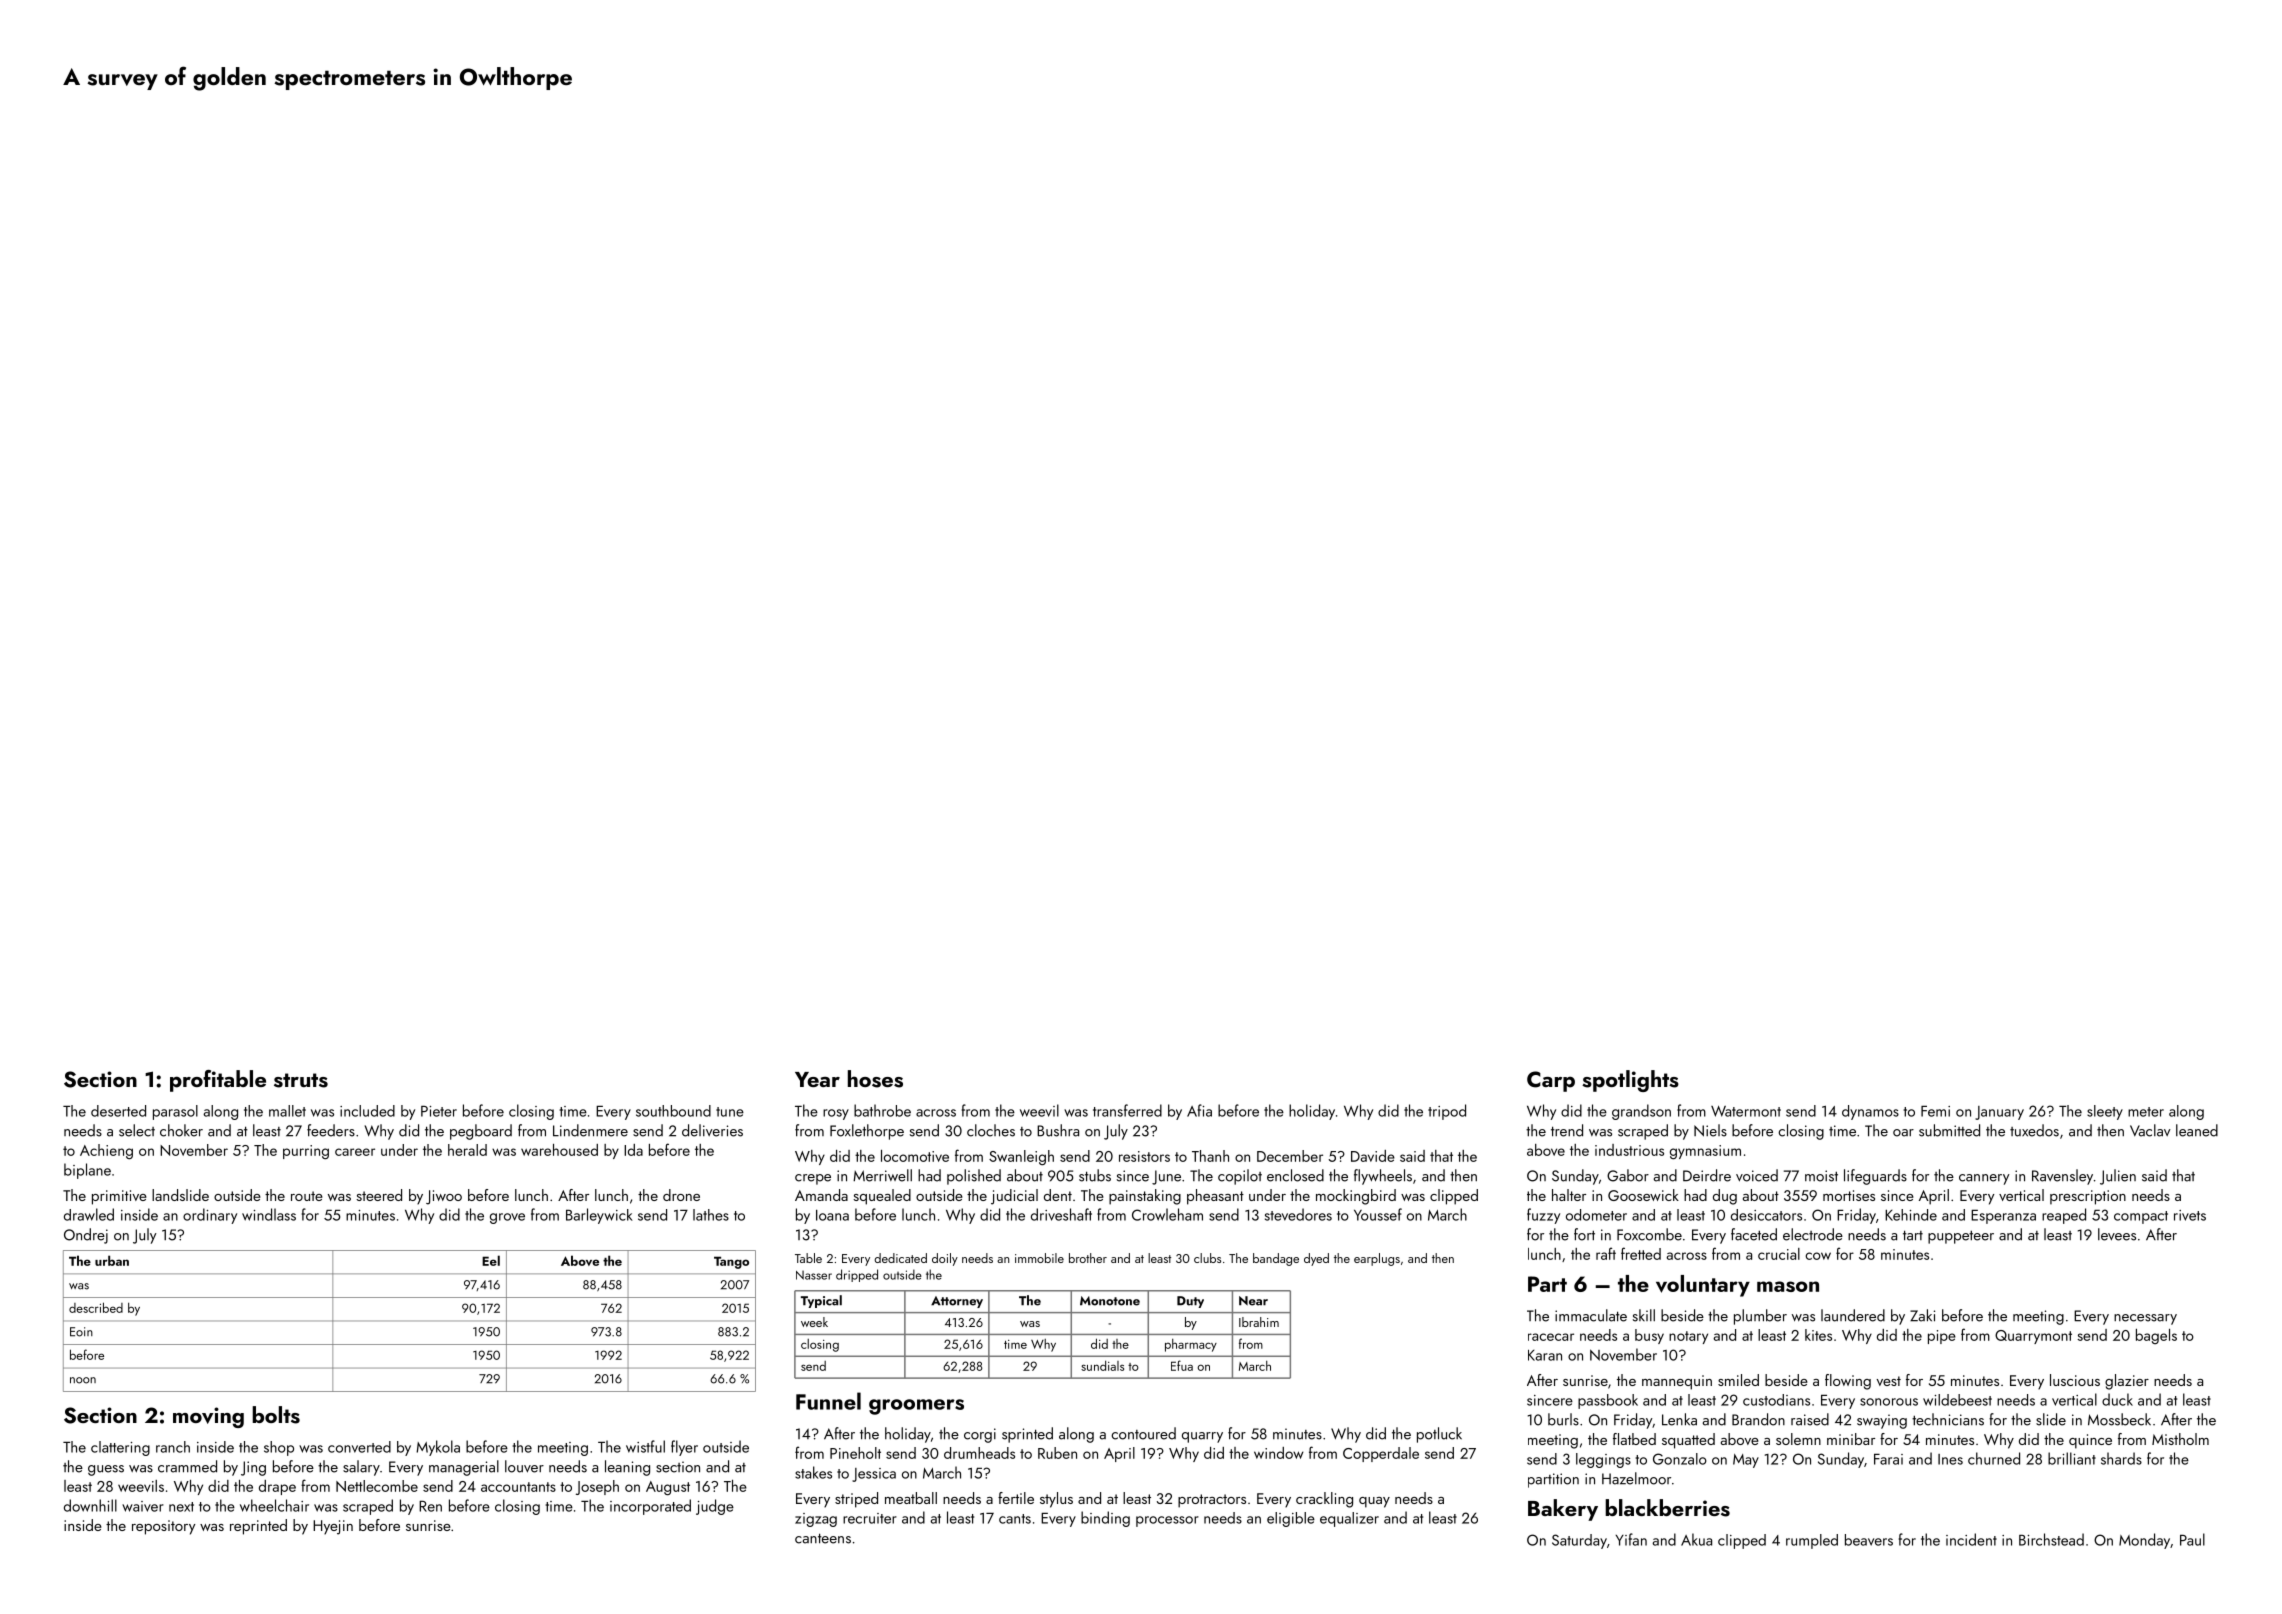  I want to click on Carp, so click(1551, 1081).
